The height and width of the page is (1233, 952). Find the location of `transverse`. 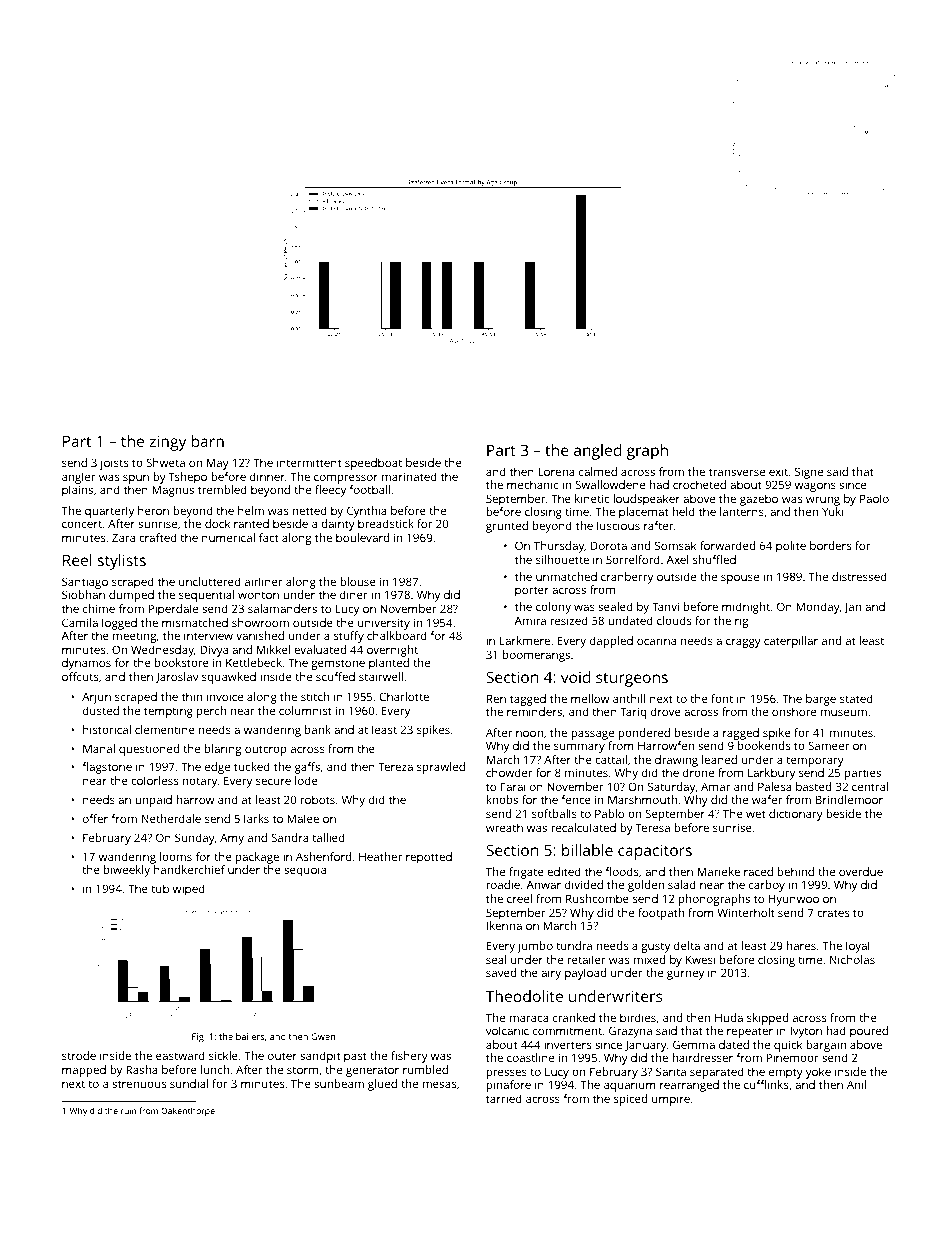

transverse is located at coordinates (737, 472).
